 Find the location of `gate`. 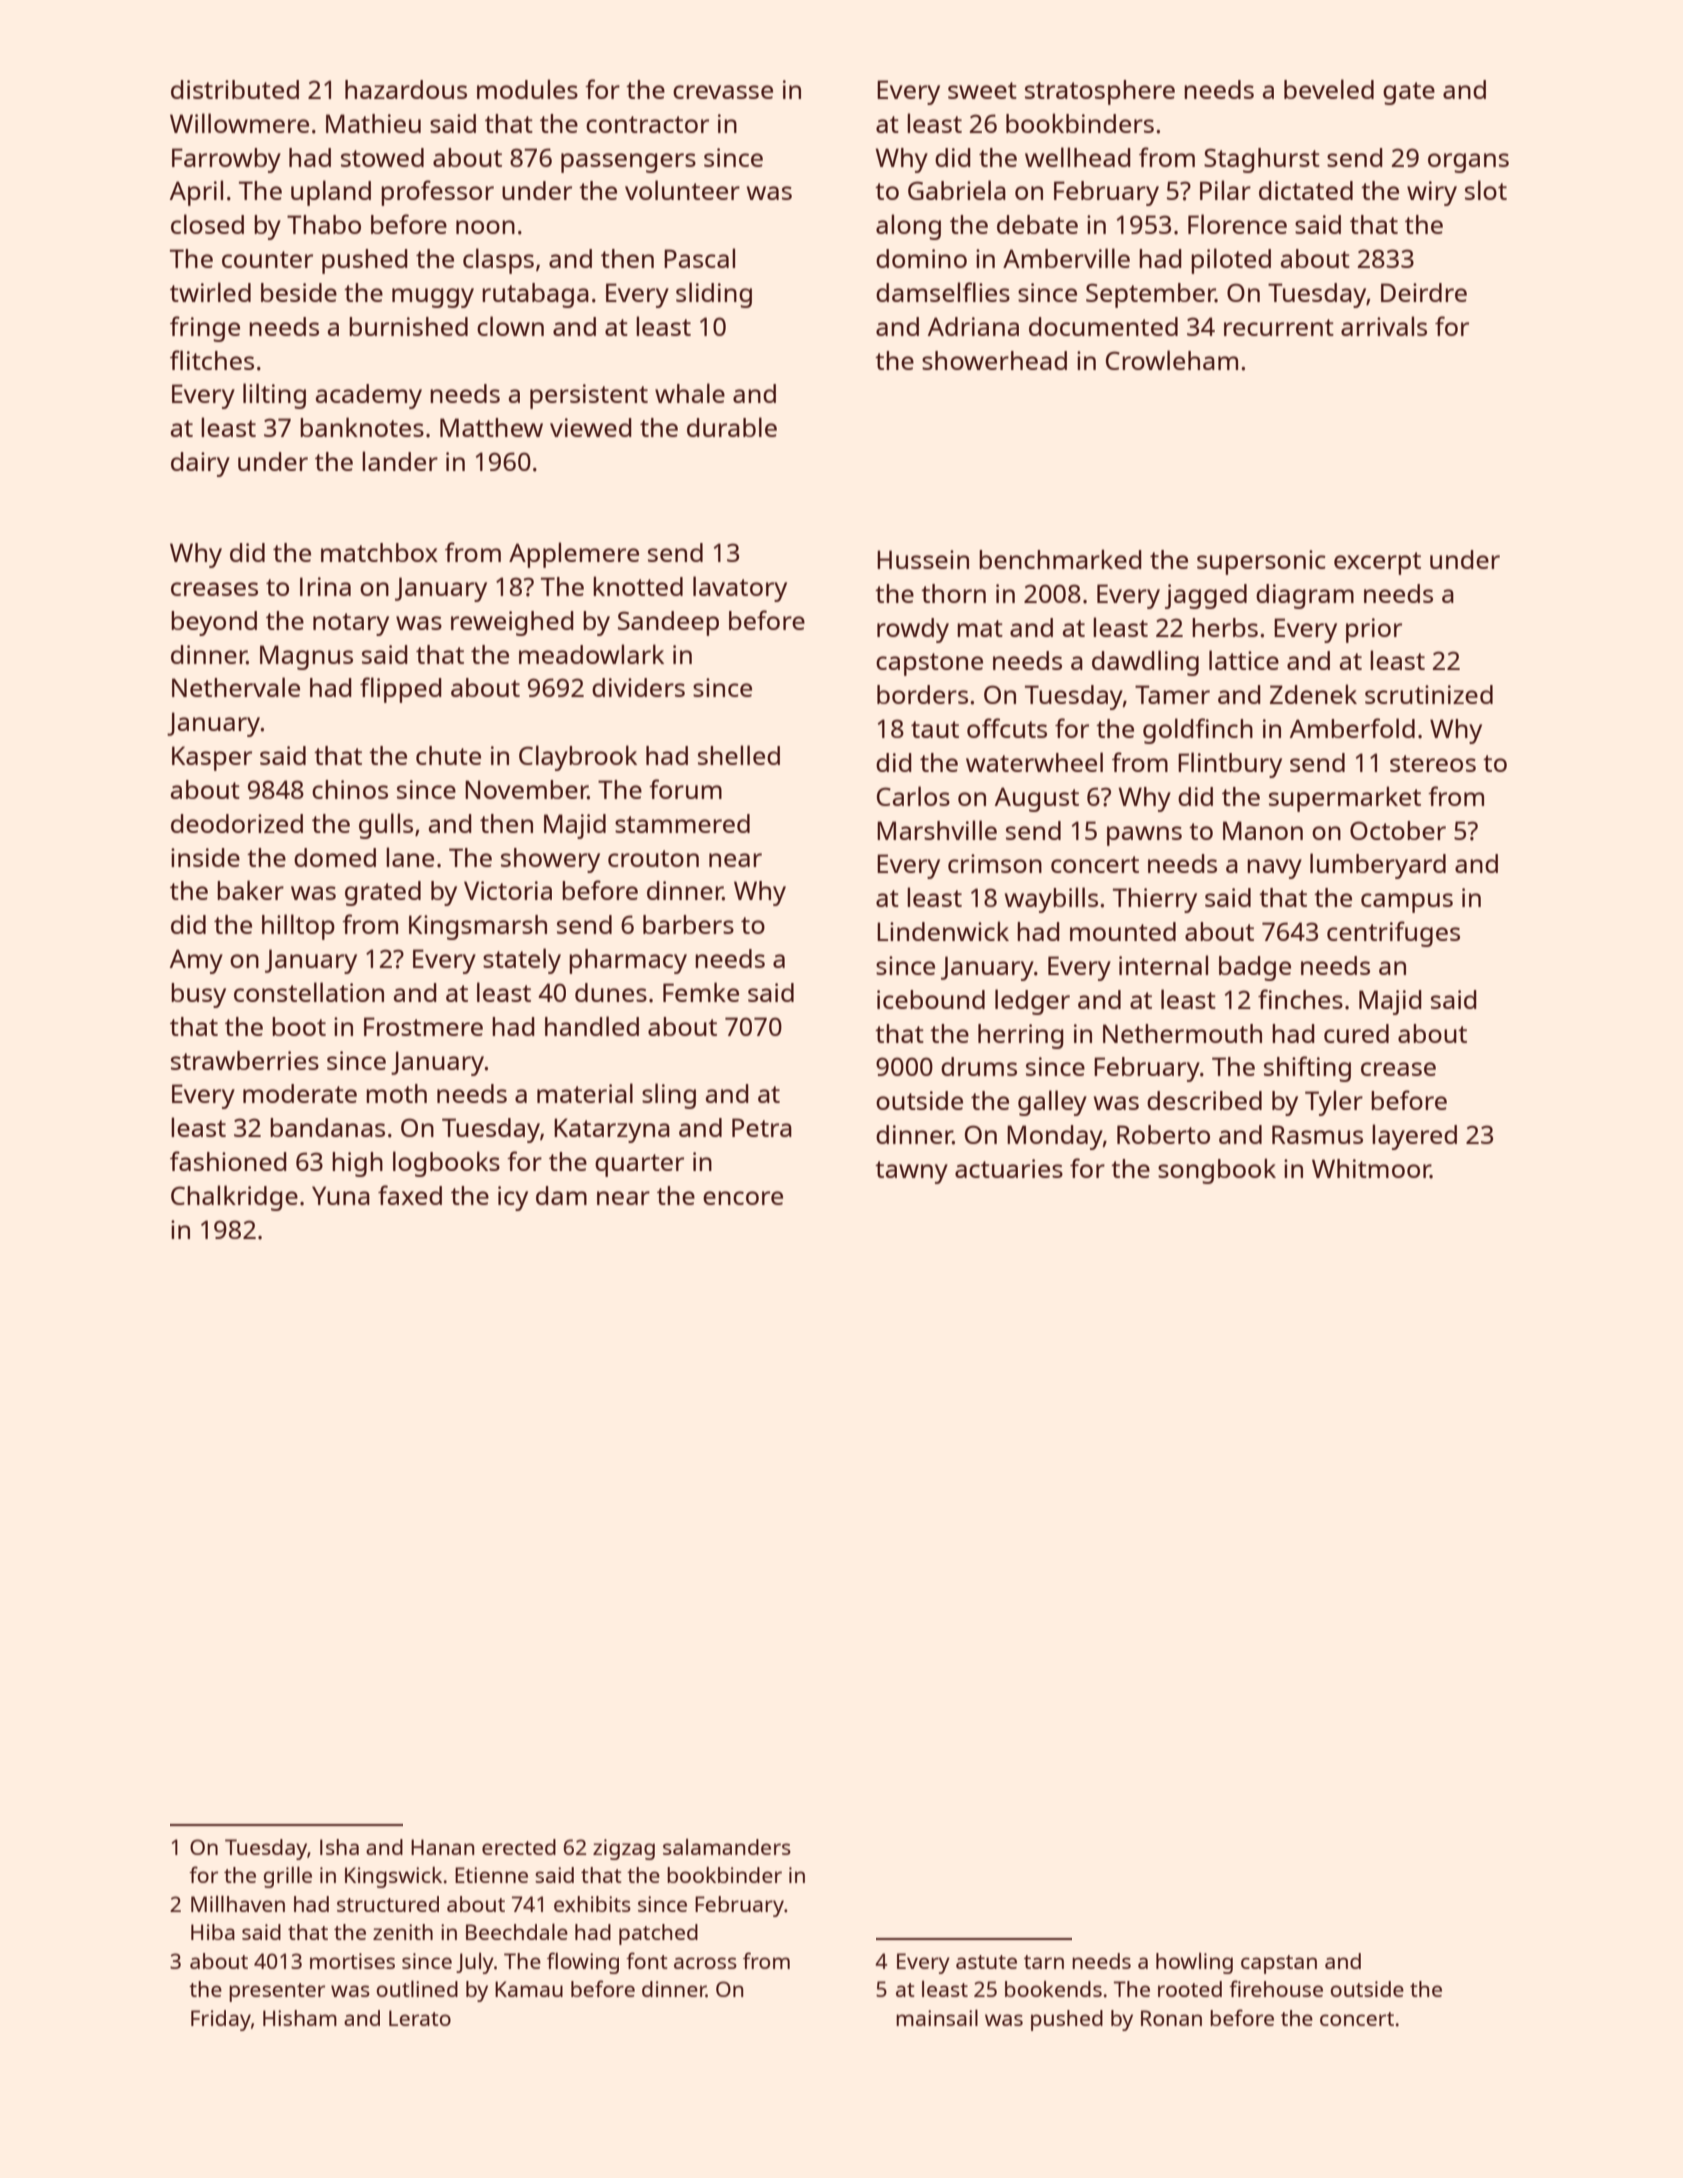

gate is located at coordinates (1409, 93).
